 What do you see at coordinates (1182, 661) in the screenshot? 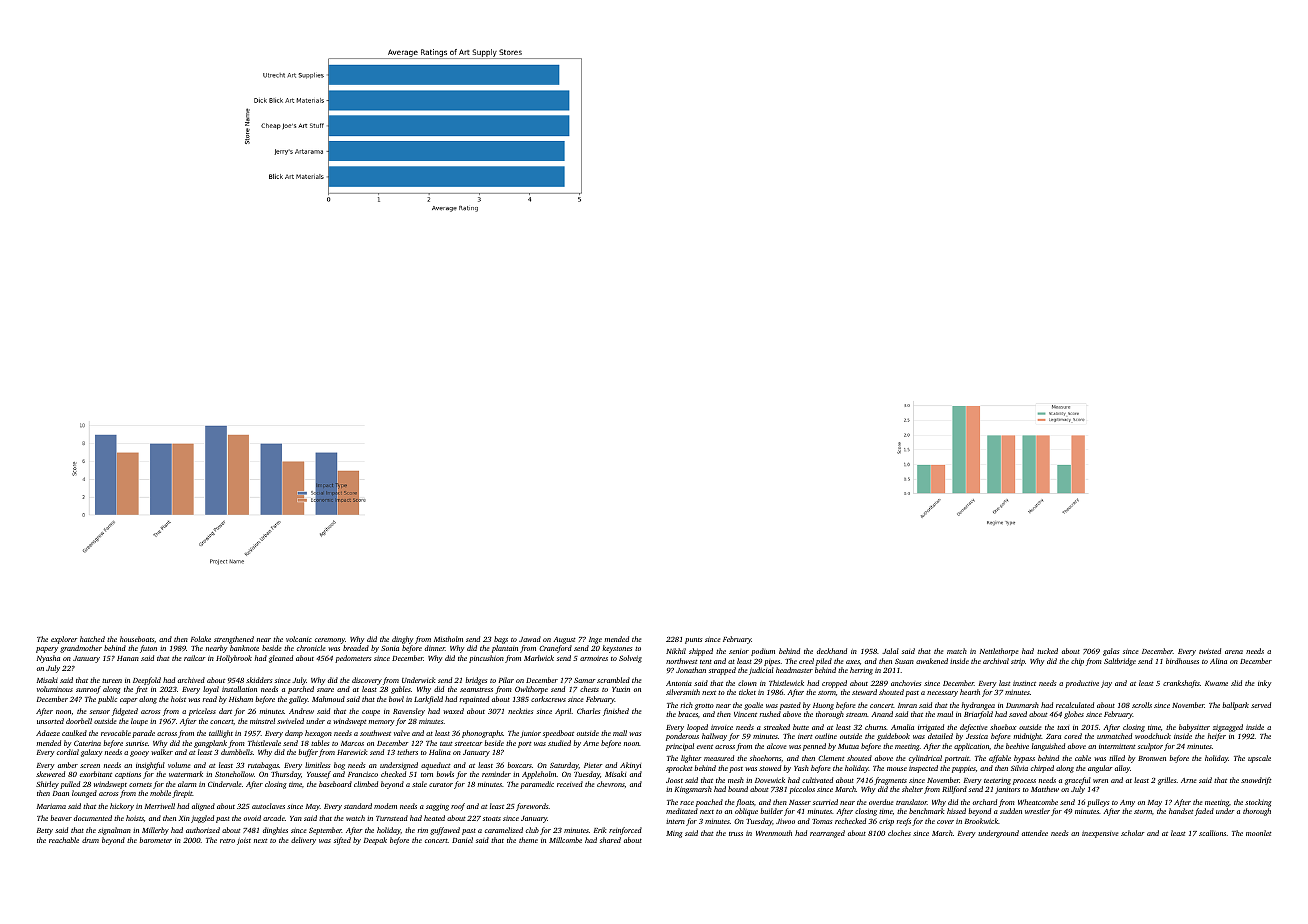
I see `birdhouses` at bounding box center [1182, 661].
